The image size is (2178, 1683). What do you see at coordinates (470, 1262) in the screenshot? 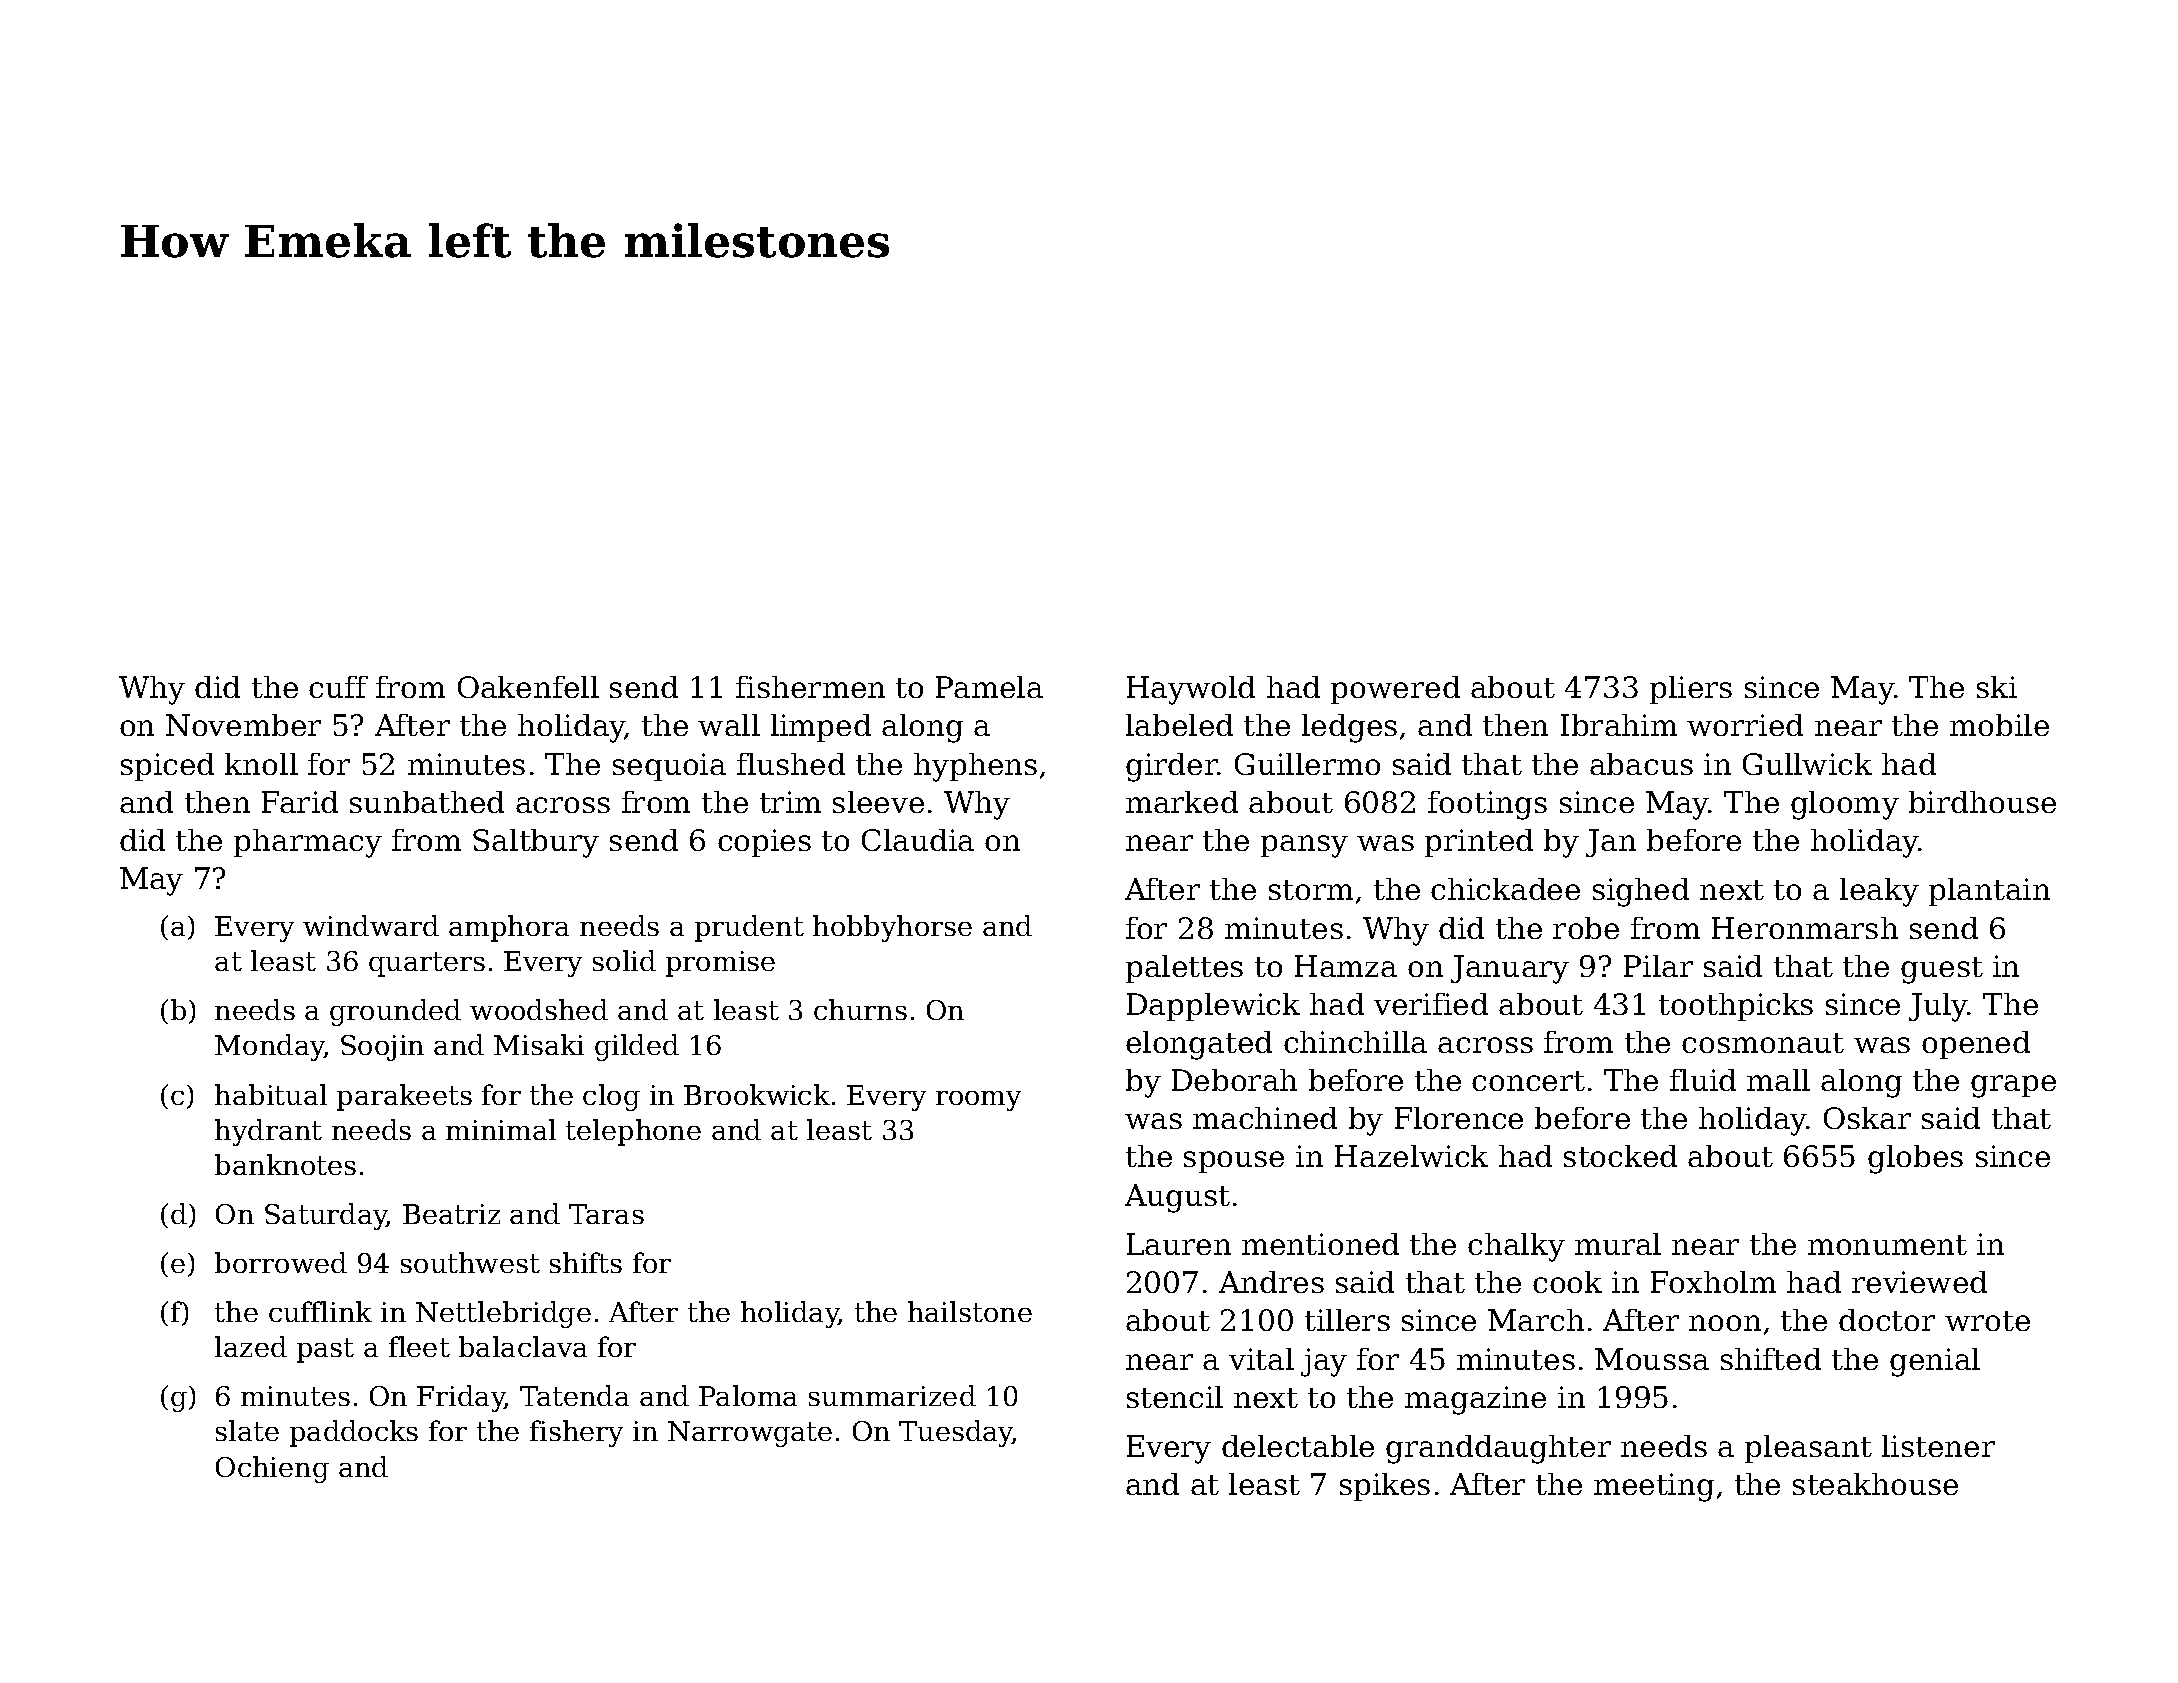
I see `southwest` at bounding box center [470, 1262].
